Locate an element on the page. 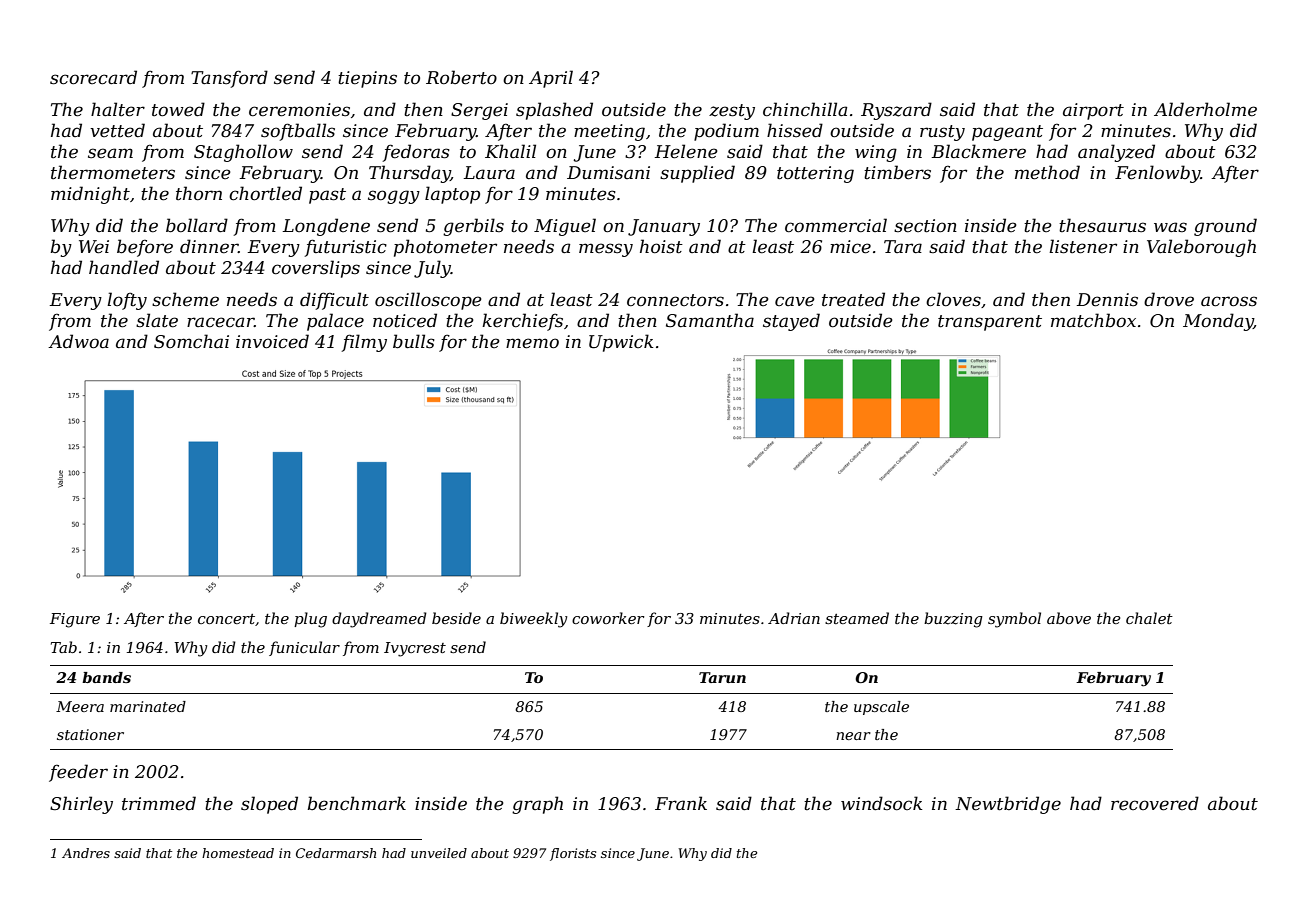  Newtbridge is located at coordinates (1008, 805).
